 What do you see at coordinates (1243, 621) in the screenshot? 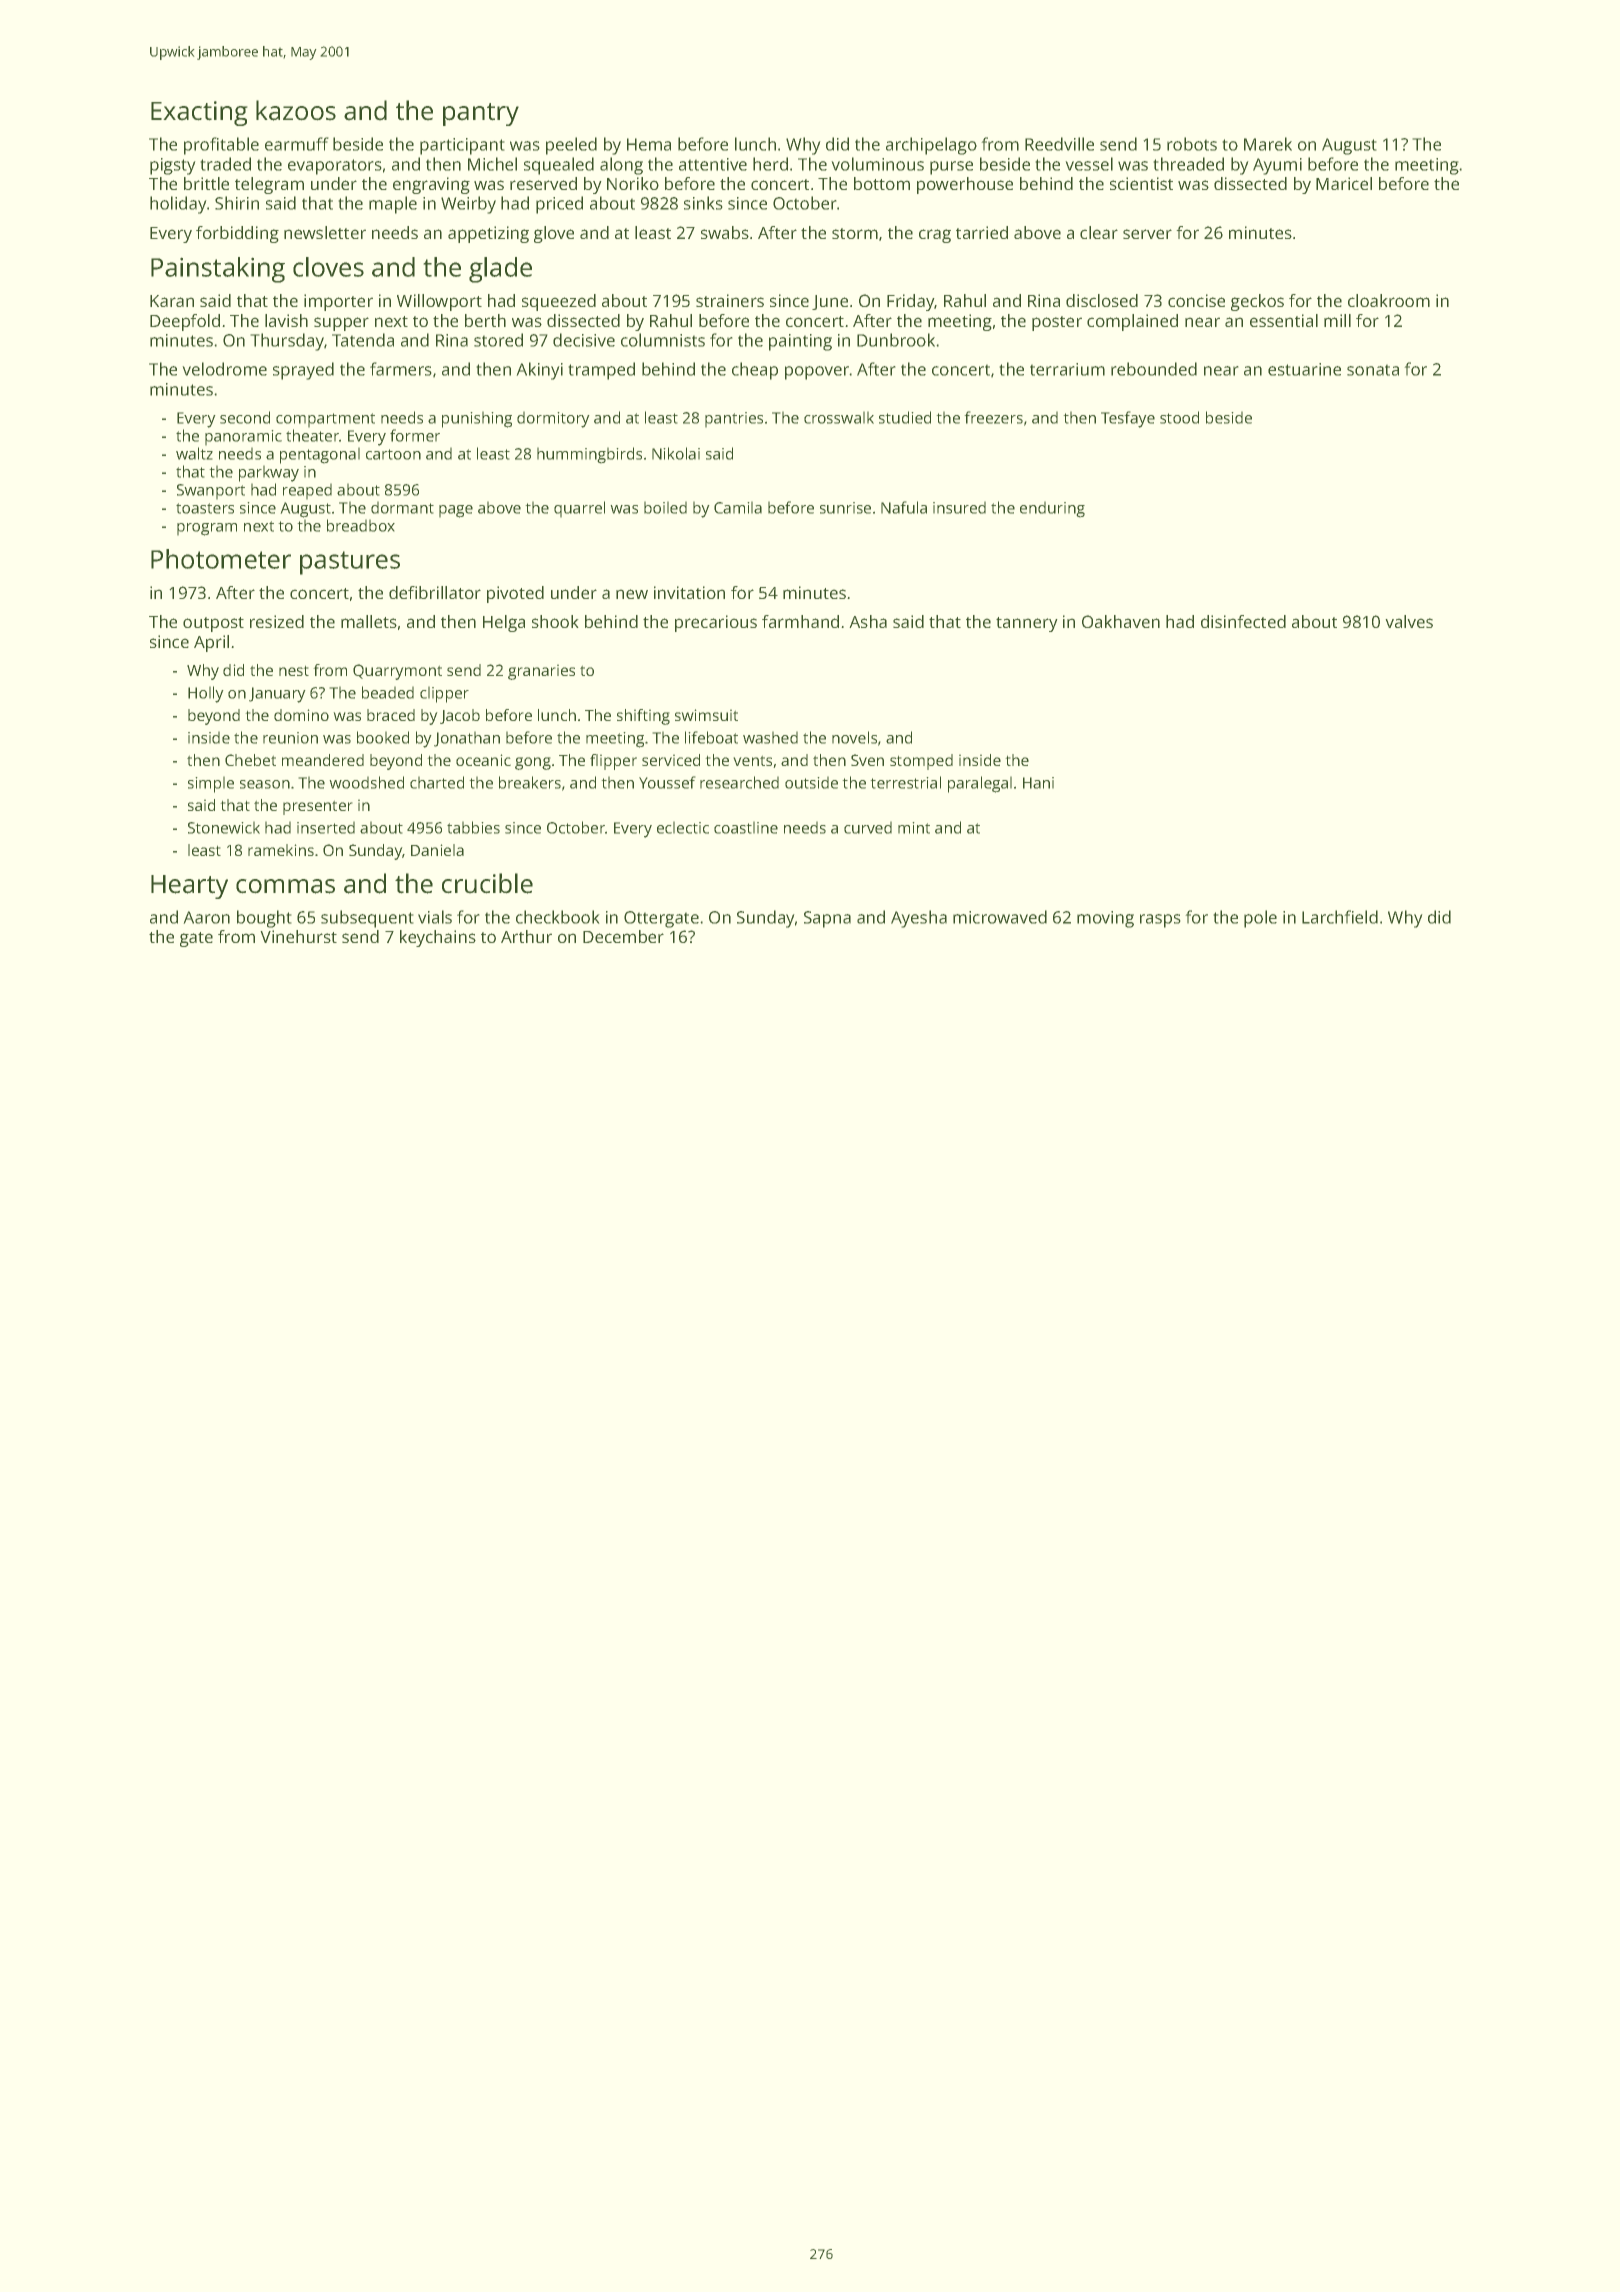
I see `disinfected` at bounding box center [1243, 621].
